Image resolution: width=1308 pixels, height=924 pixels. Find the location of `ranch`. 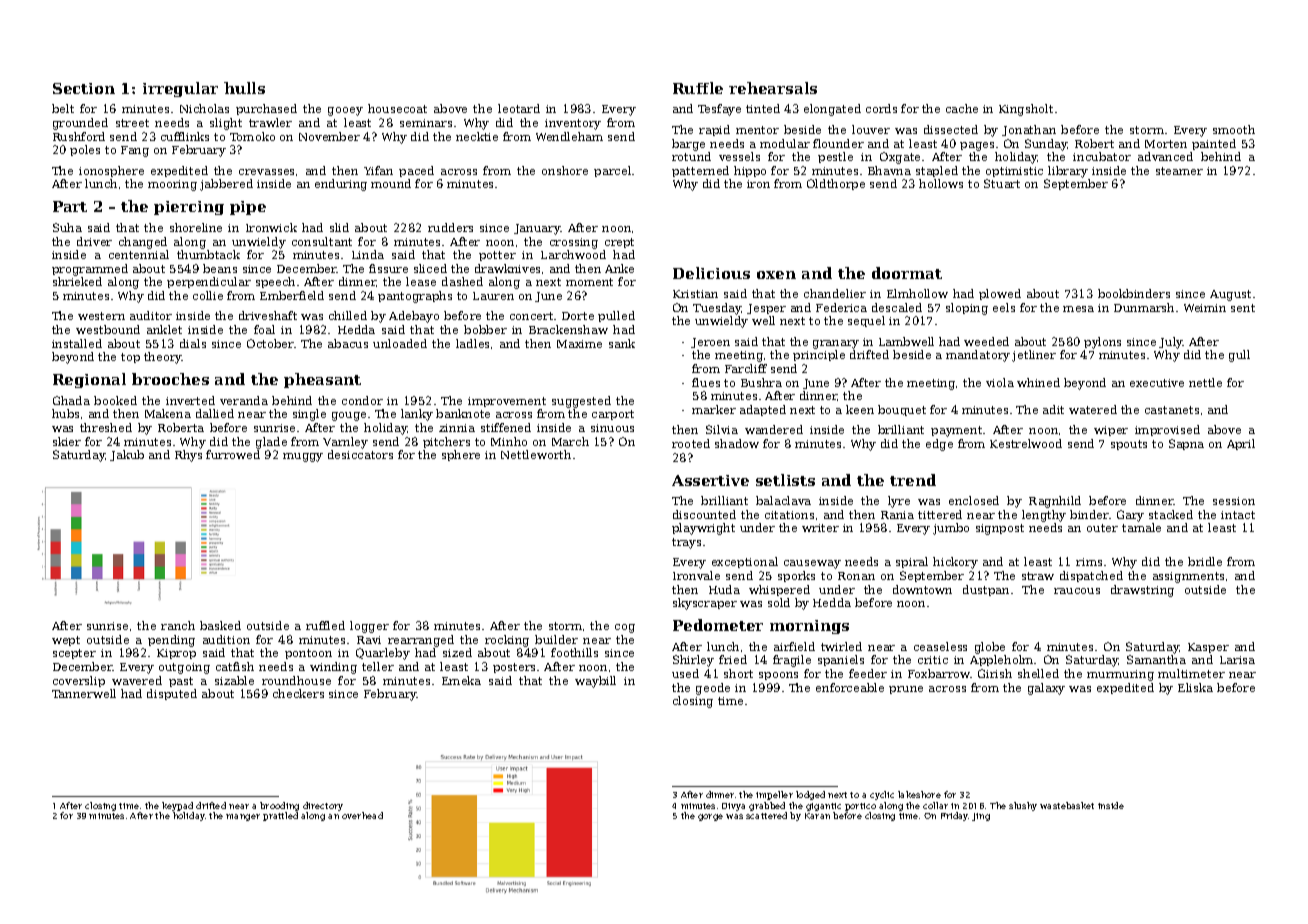

ranch is located at coordinates (178, 625).
